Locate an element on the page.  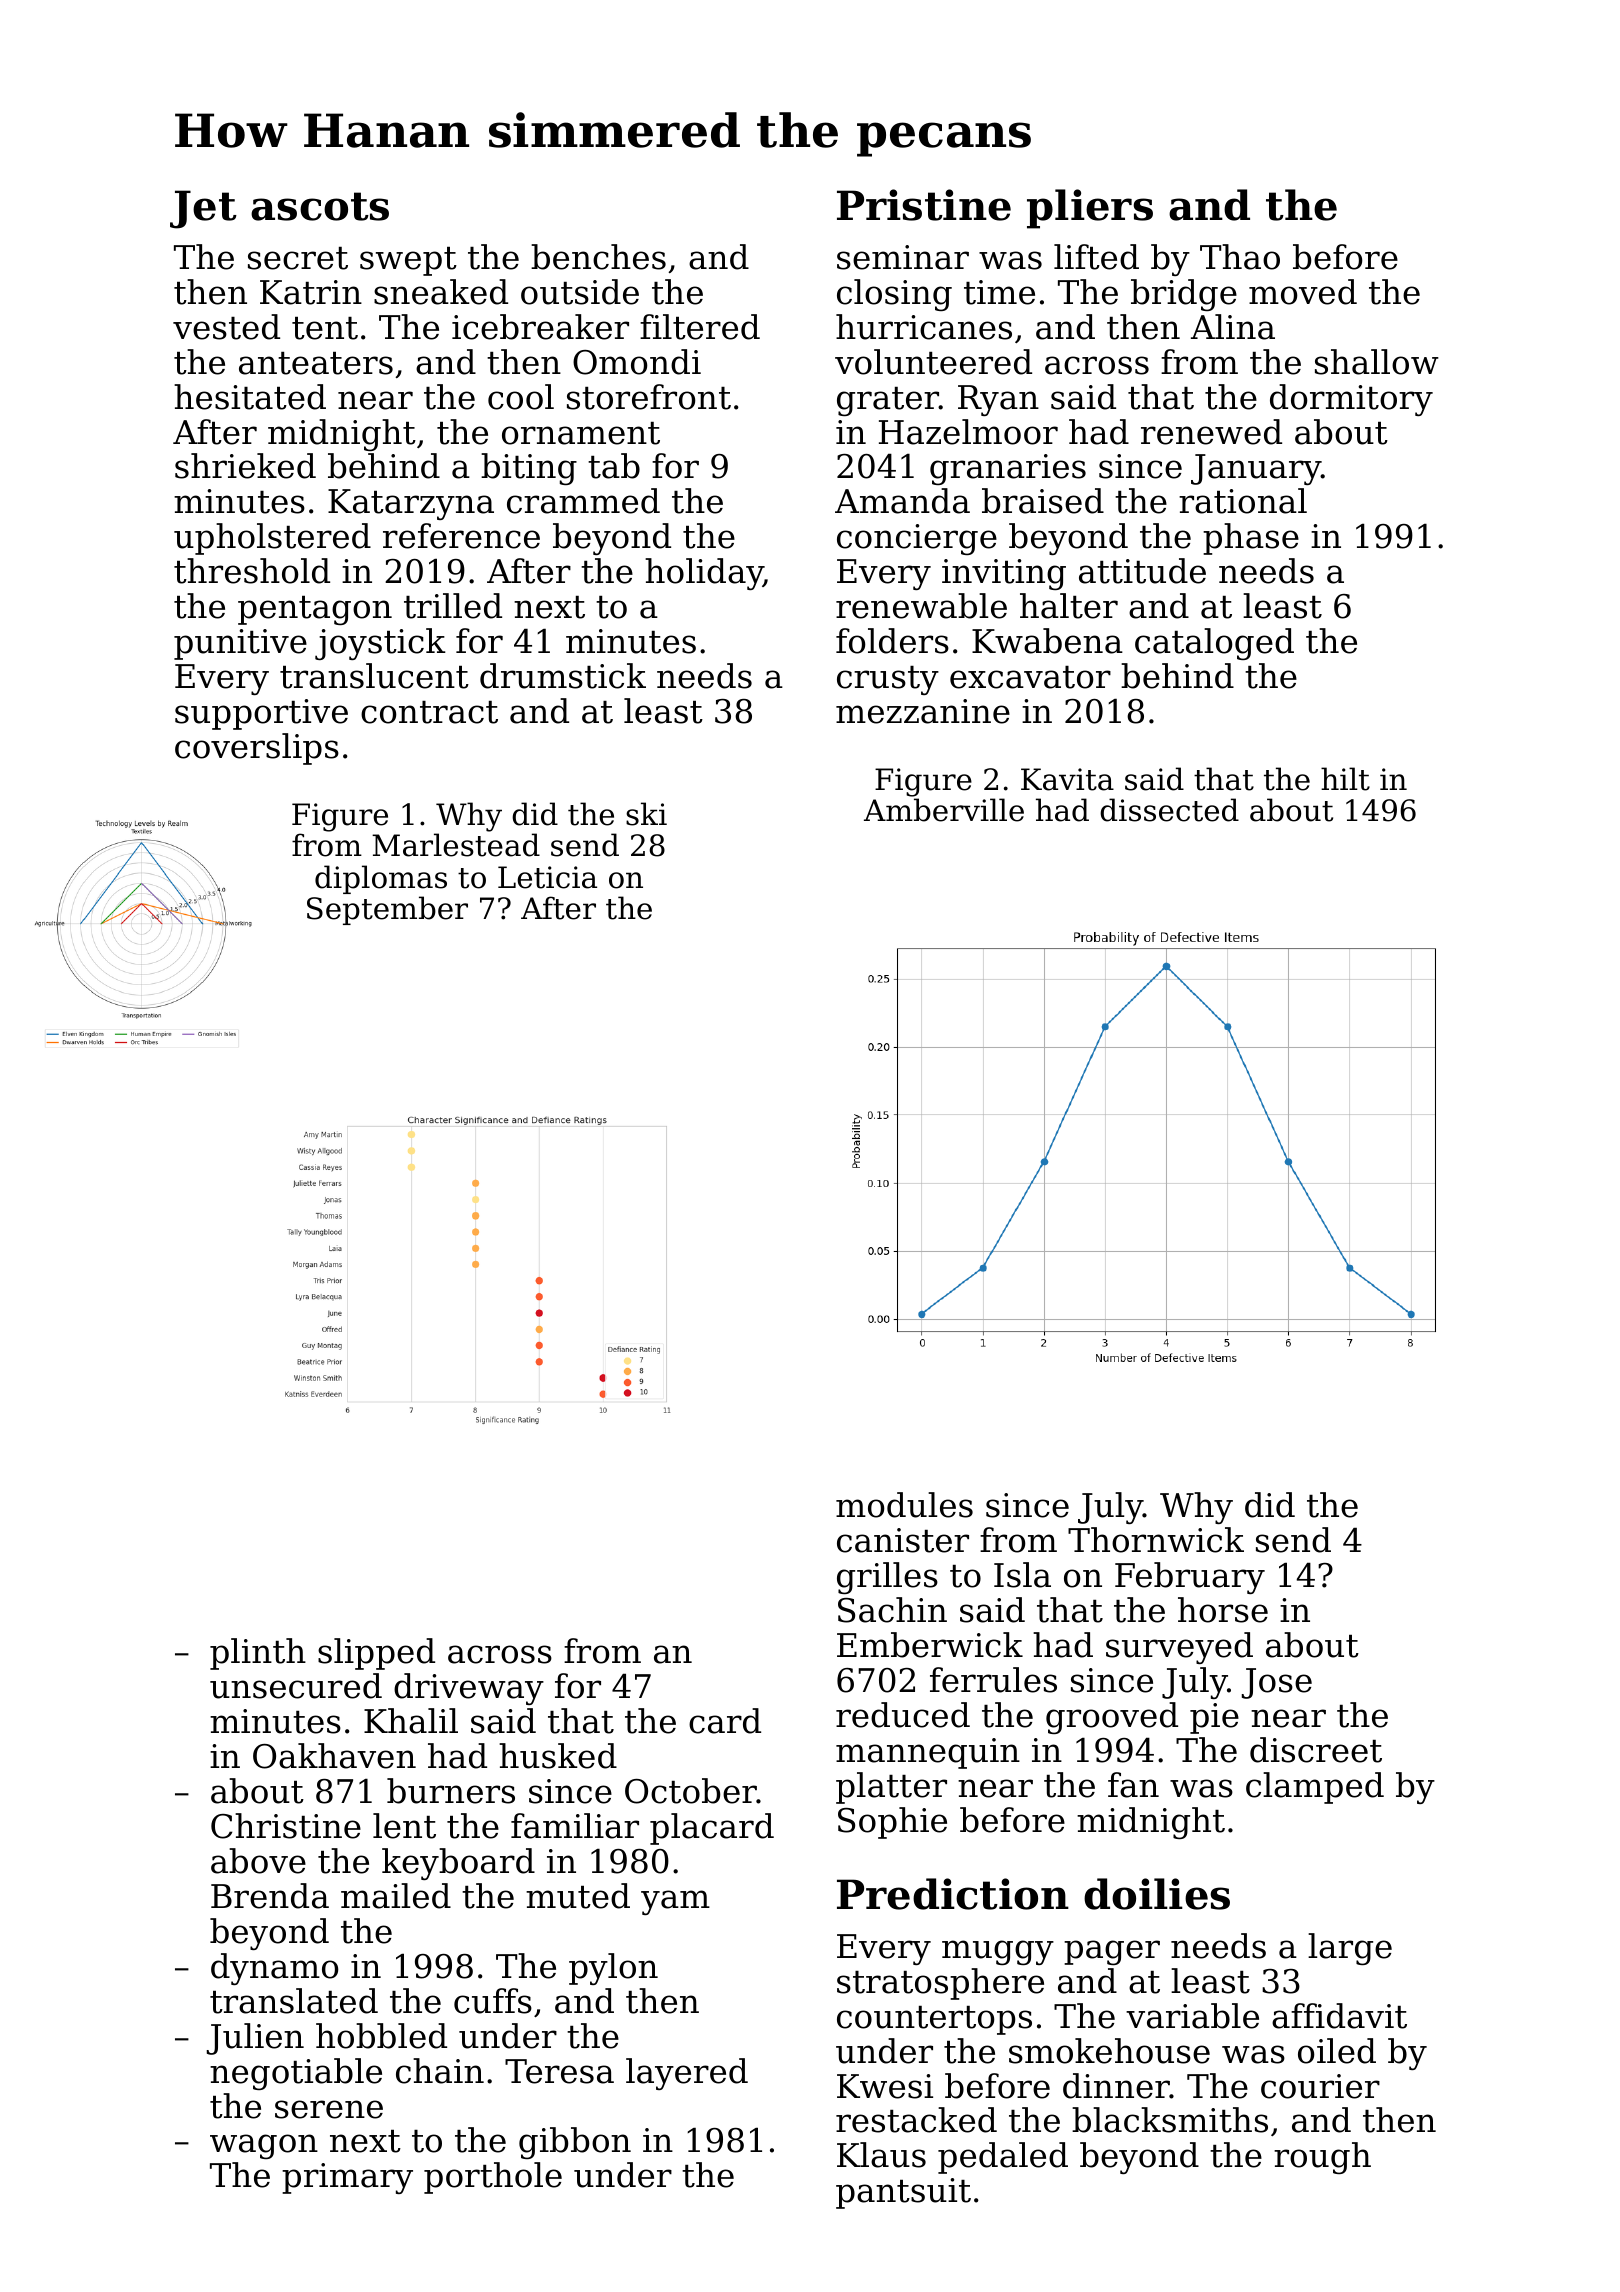
dissected is located at coordinates (1169, 810).
